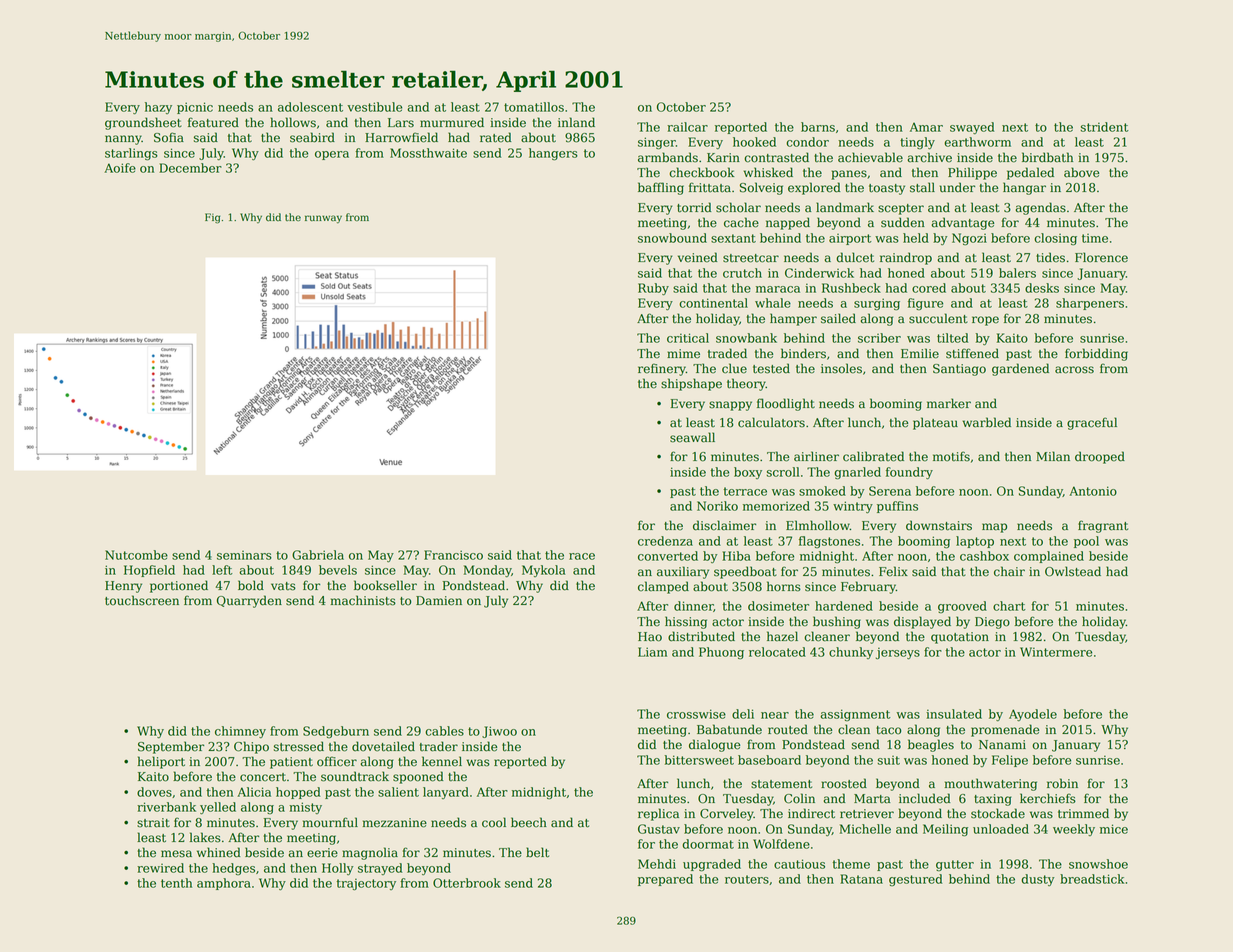 The width and height of the screenshot is (1233, 952). I want to click on trajectory, so click(366, 885).
